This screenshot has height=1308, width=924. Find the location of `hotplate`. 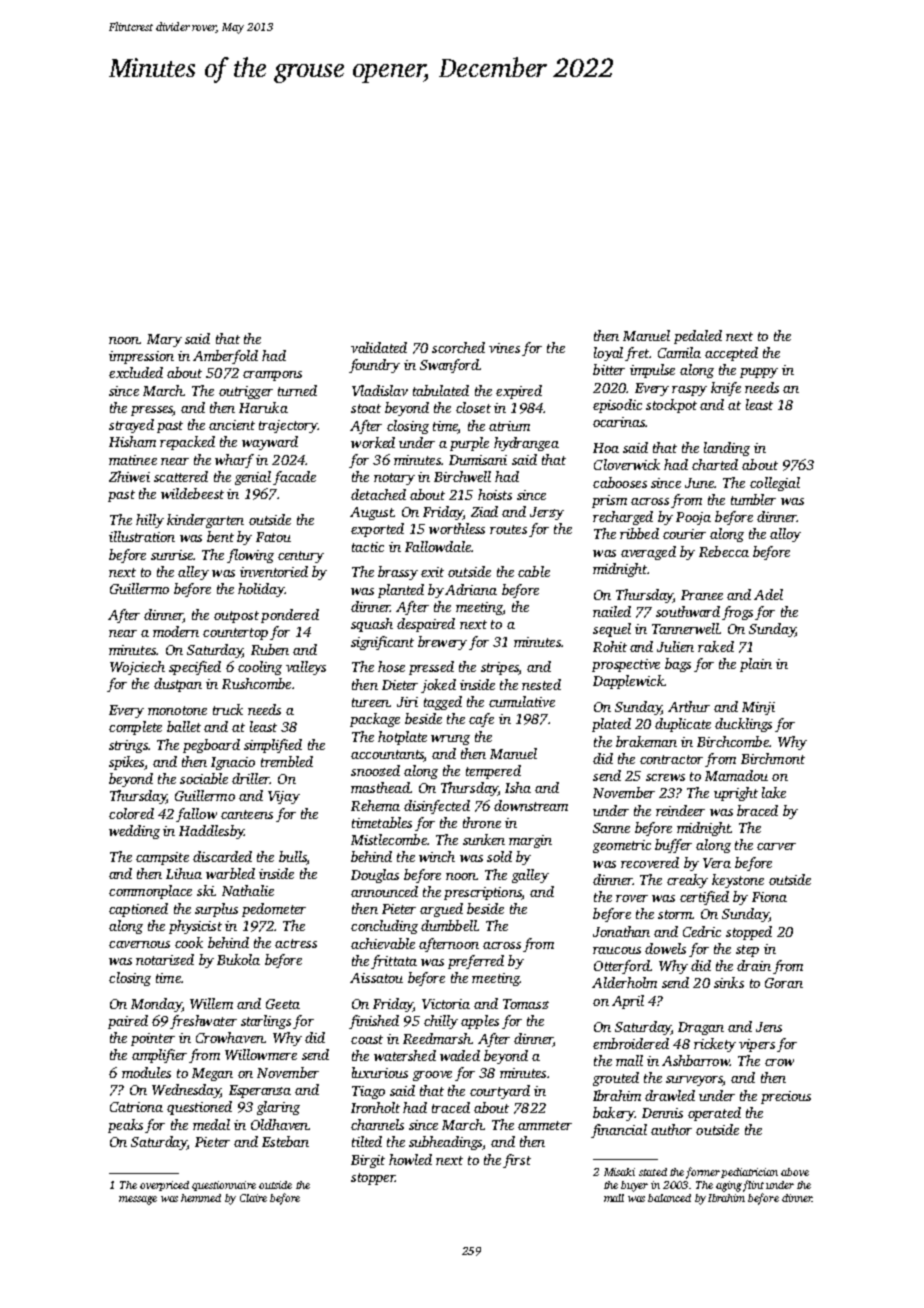

hotplate is located at coordinates (402, 738).
